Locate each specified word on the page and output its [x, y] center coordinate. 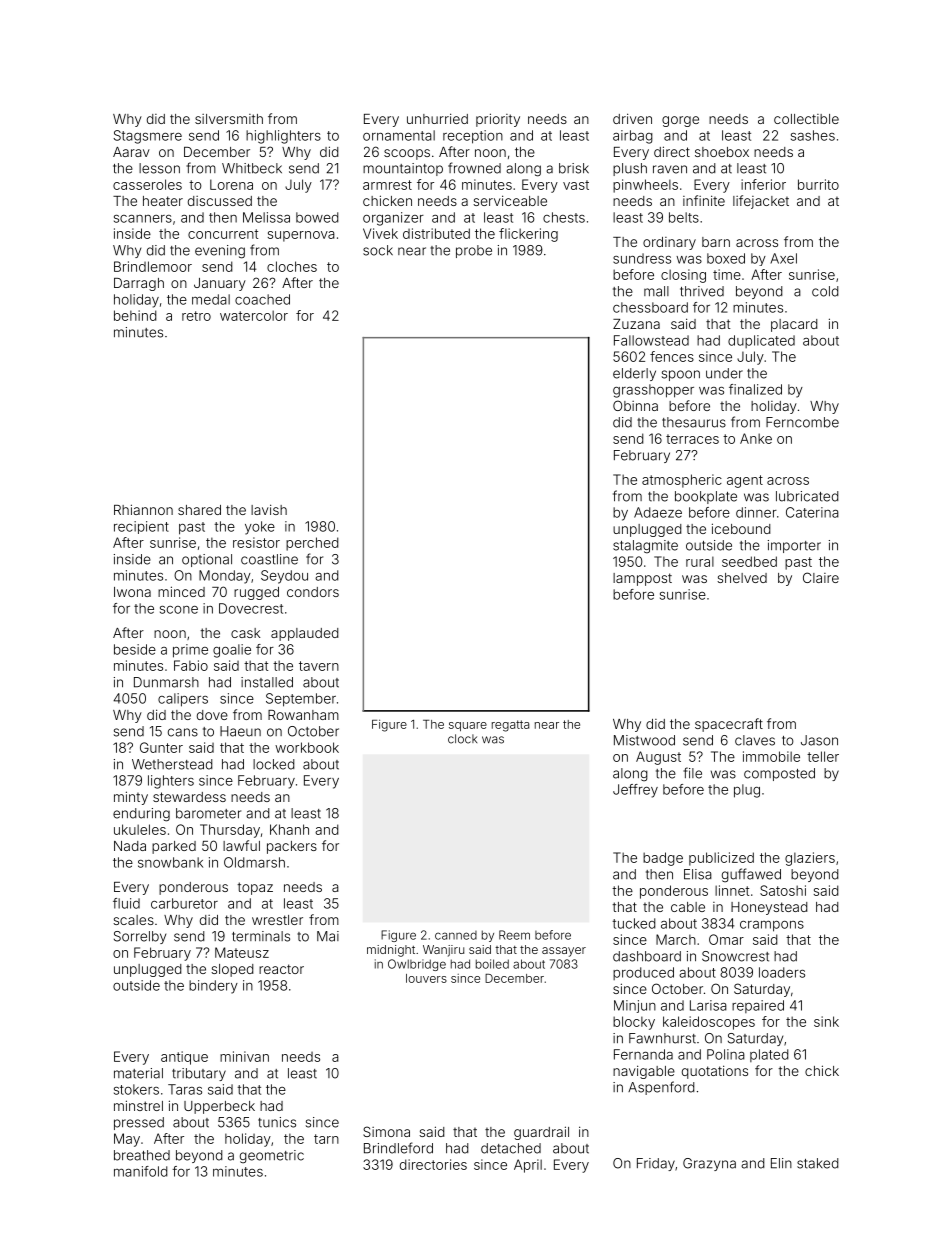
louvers [426, 978]
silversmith [229, 119]
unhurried [437, 118]
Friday [656, 1164]
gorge [680, 121]
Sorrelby [140, 937]
